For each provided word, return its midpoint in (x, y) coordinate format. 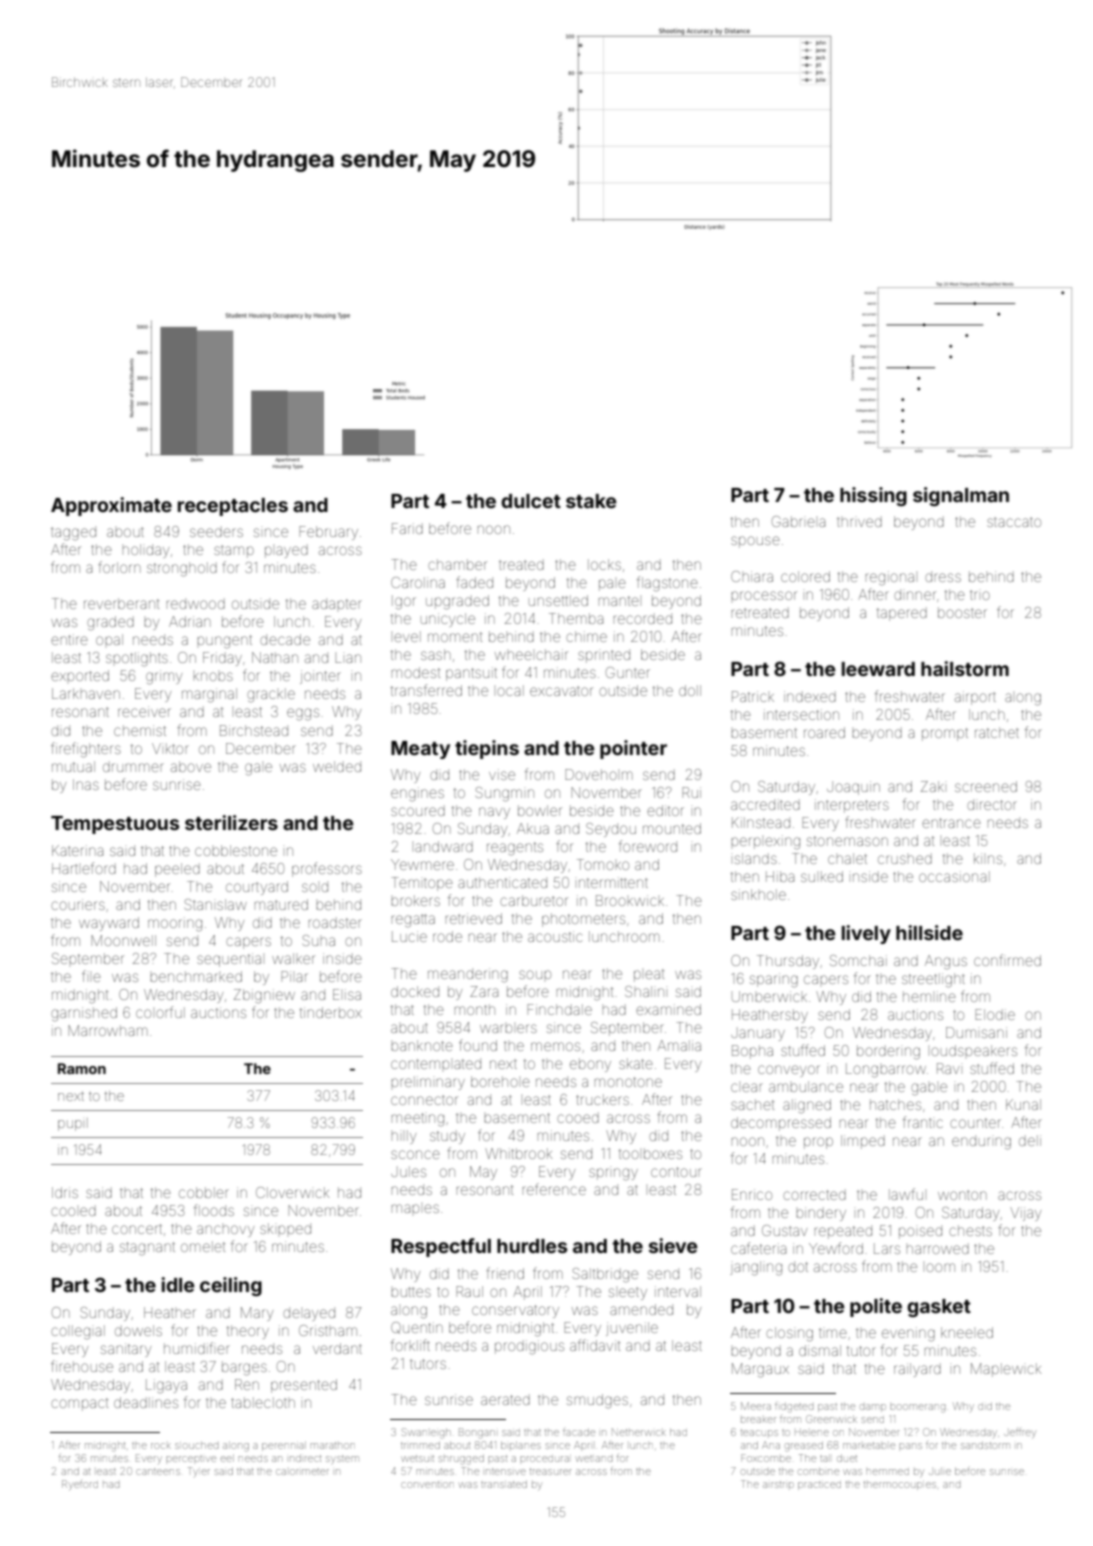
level (407, 636)
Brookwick (630, 900)
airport (975, 698)
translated (504, 1484)
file (91, 976)
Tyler (199, 1471)
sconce (415, 1154)
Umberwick (769, 996)
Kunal (1023, 1104)
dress (943, 576)
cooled (74, 1210)
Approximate (111, 506)
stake (591, 501)
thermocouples (900, 1486)
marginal (209, 695)
